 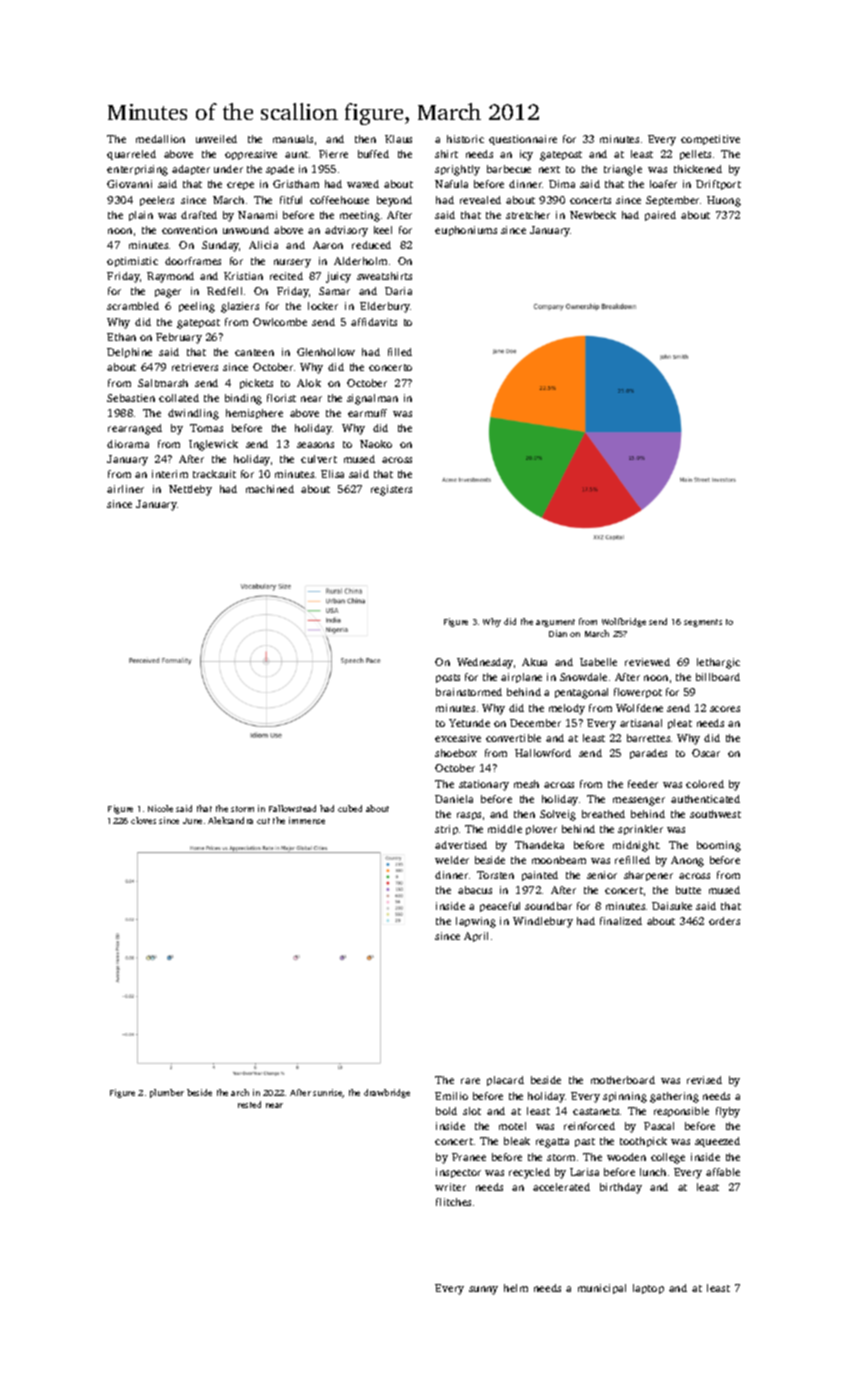 What do you see at coordinates (199, 215) in the screenshot?
I see `drafted` at bounding box center [199, 215].
